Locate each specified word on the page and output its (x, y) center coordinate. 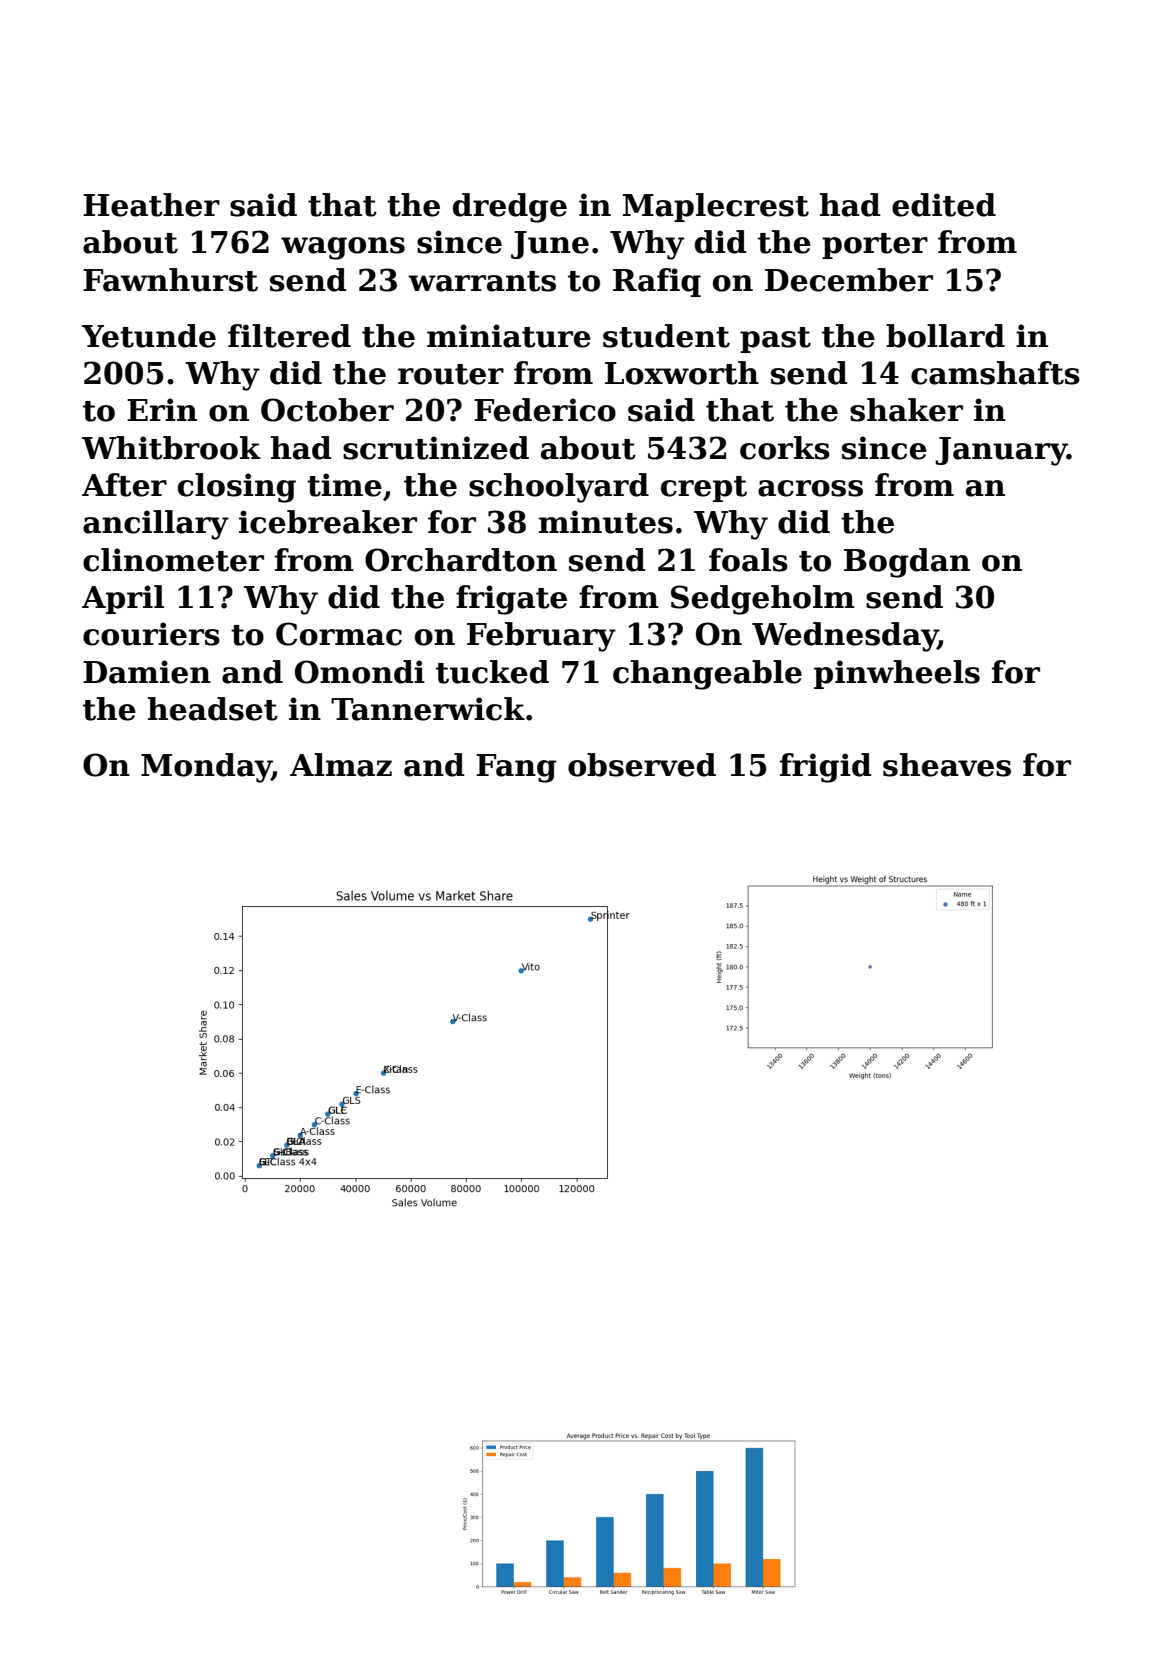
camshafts (995, 373)
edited (944, 205)
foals (748, 560)
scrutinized (436, 448)
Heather (151, 205)
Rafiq (657, 282)
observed (642, 765)
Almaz (341, 765)
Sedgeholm (763, 600)
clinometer (173, 560)
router (451, 374)
